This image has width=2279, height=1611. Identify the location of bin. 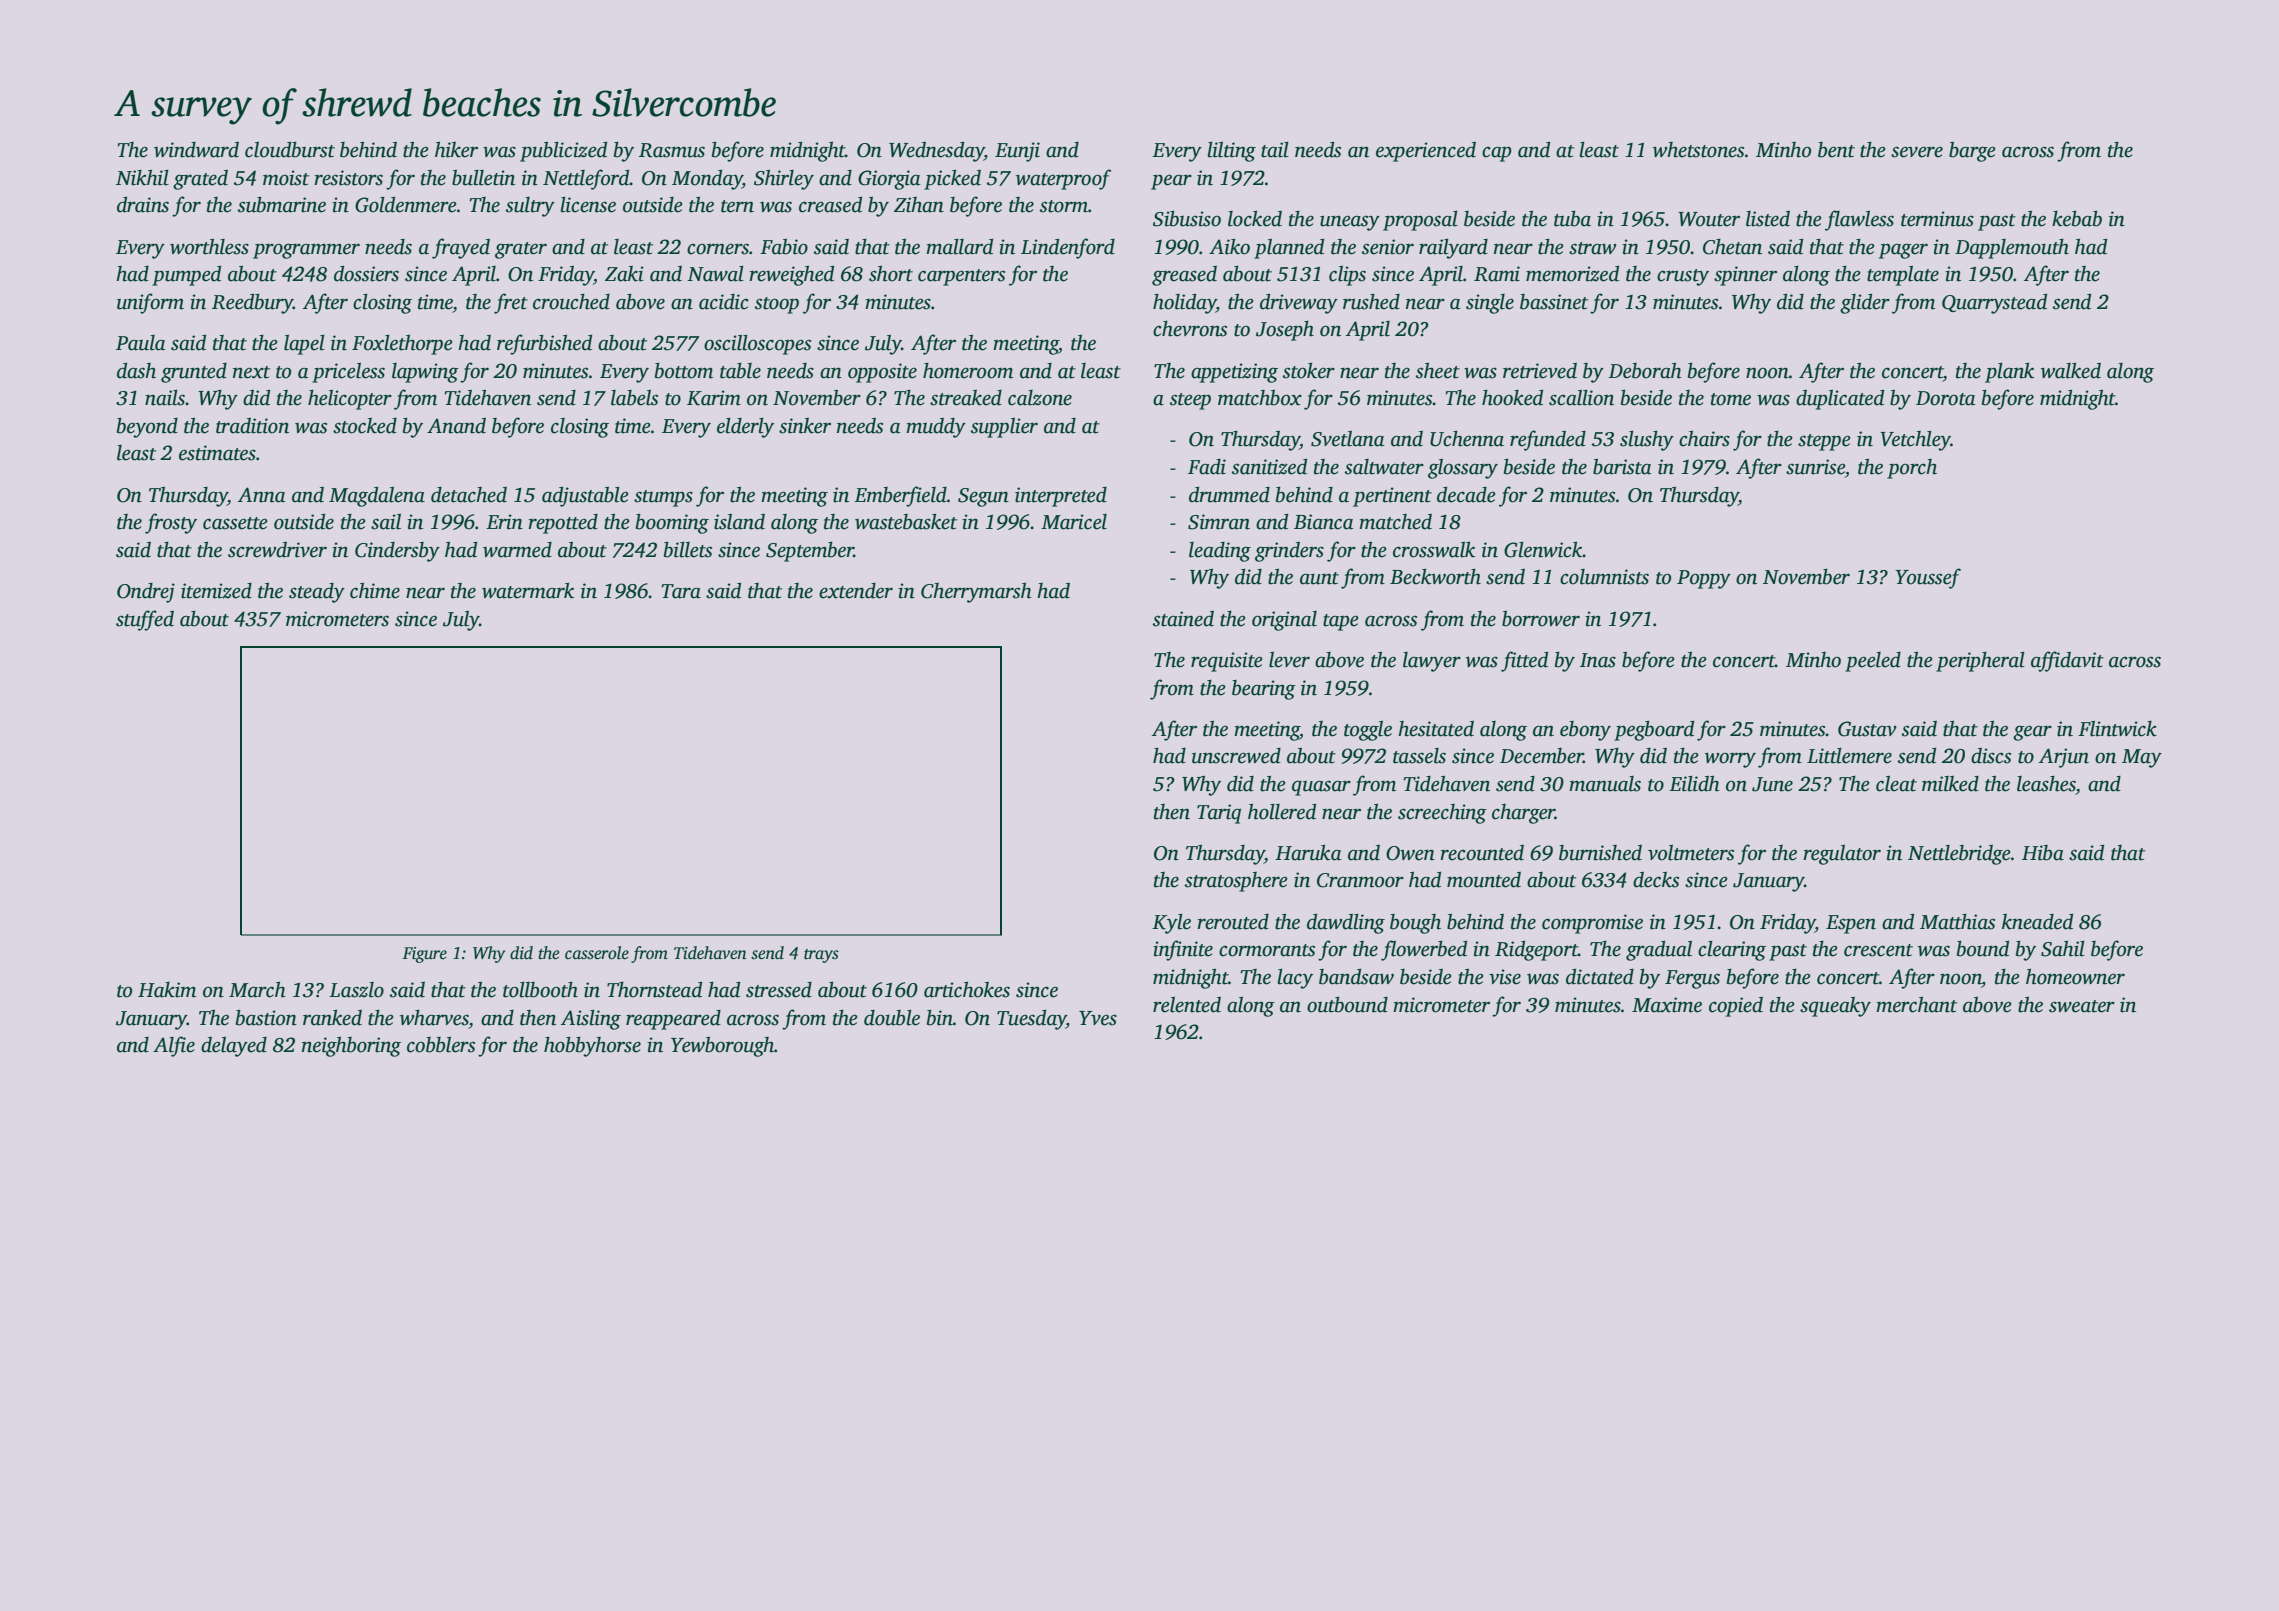
(940, 1017).
